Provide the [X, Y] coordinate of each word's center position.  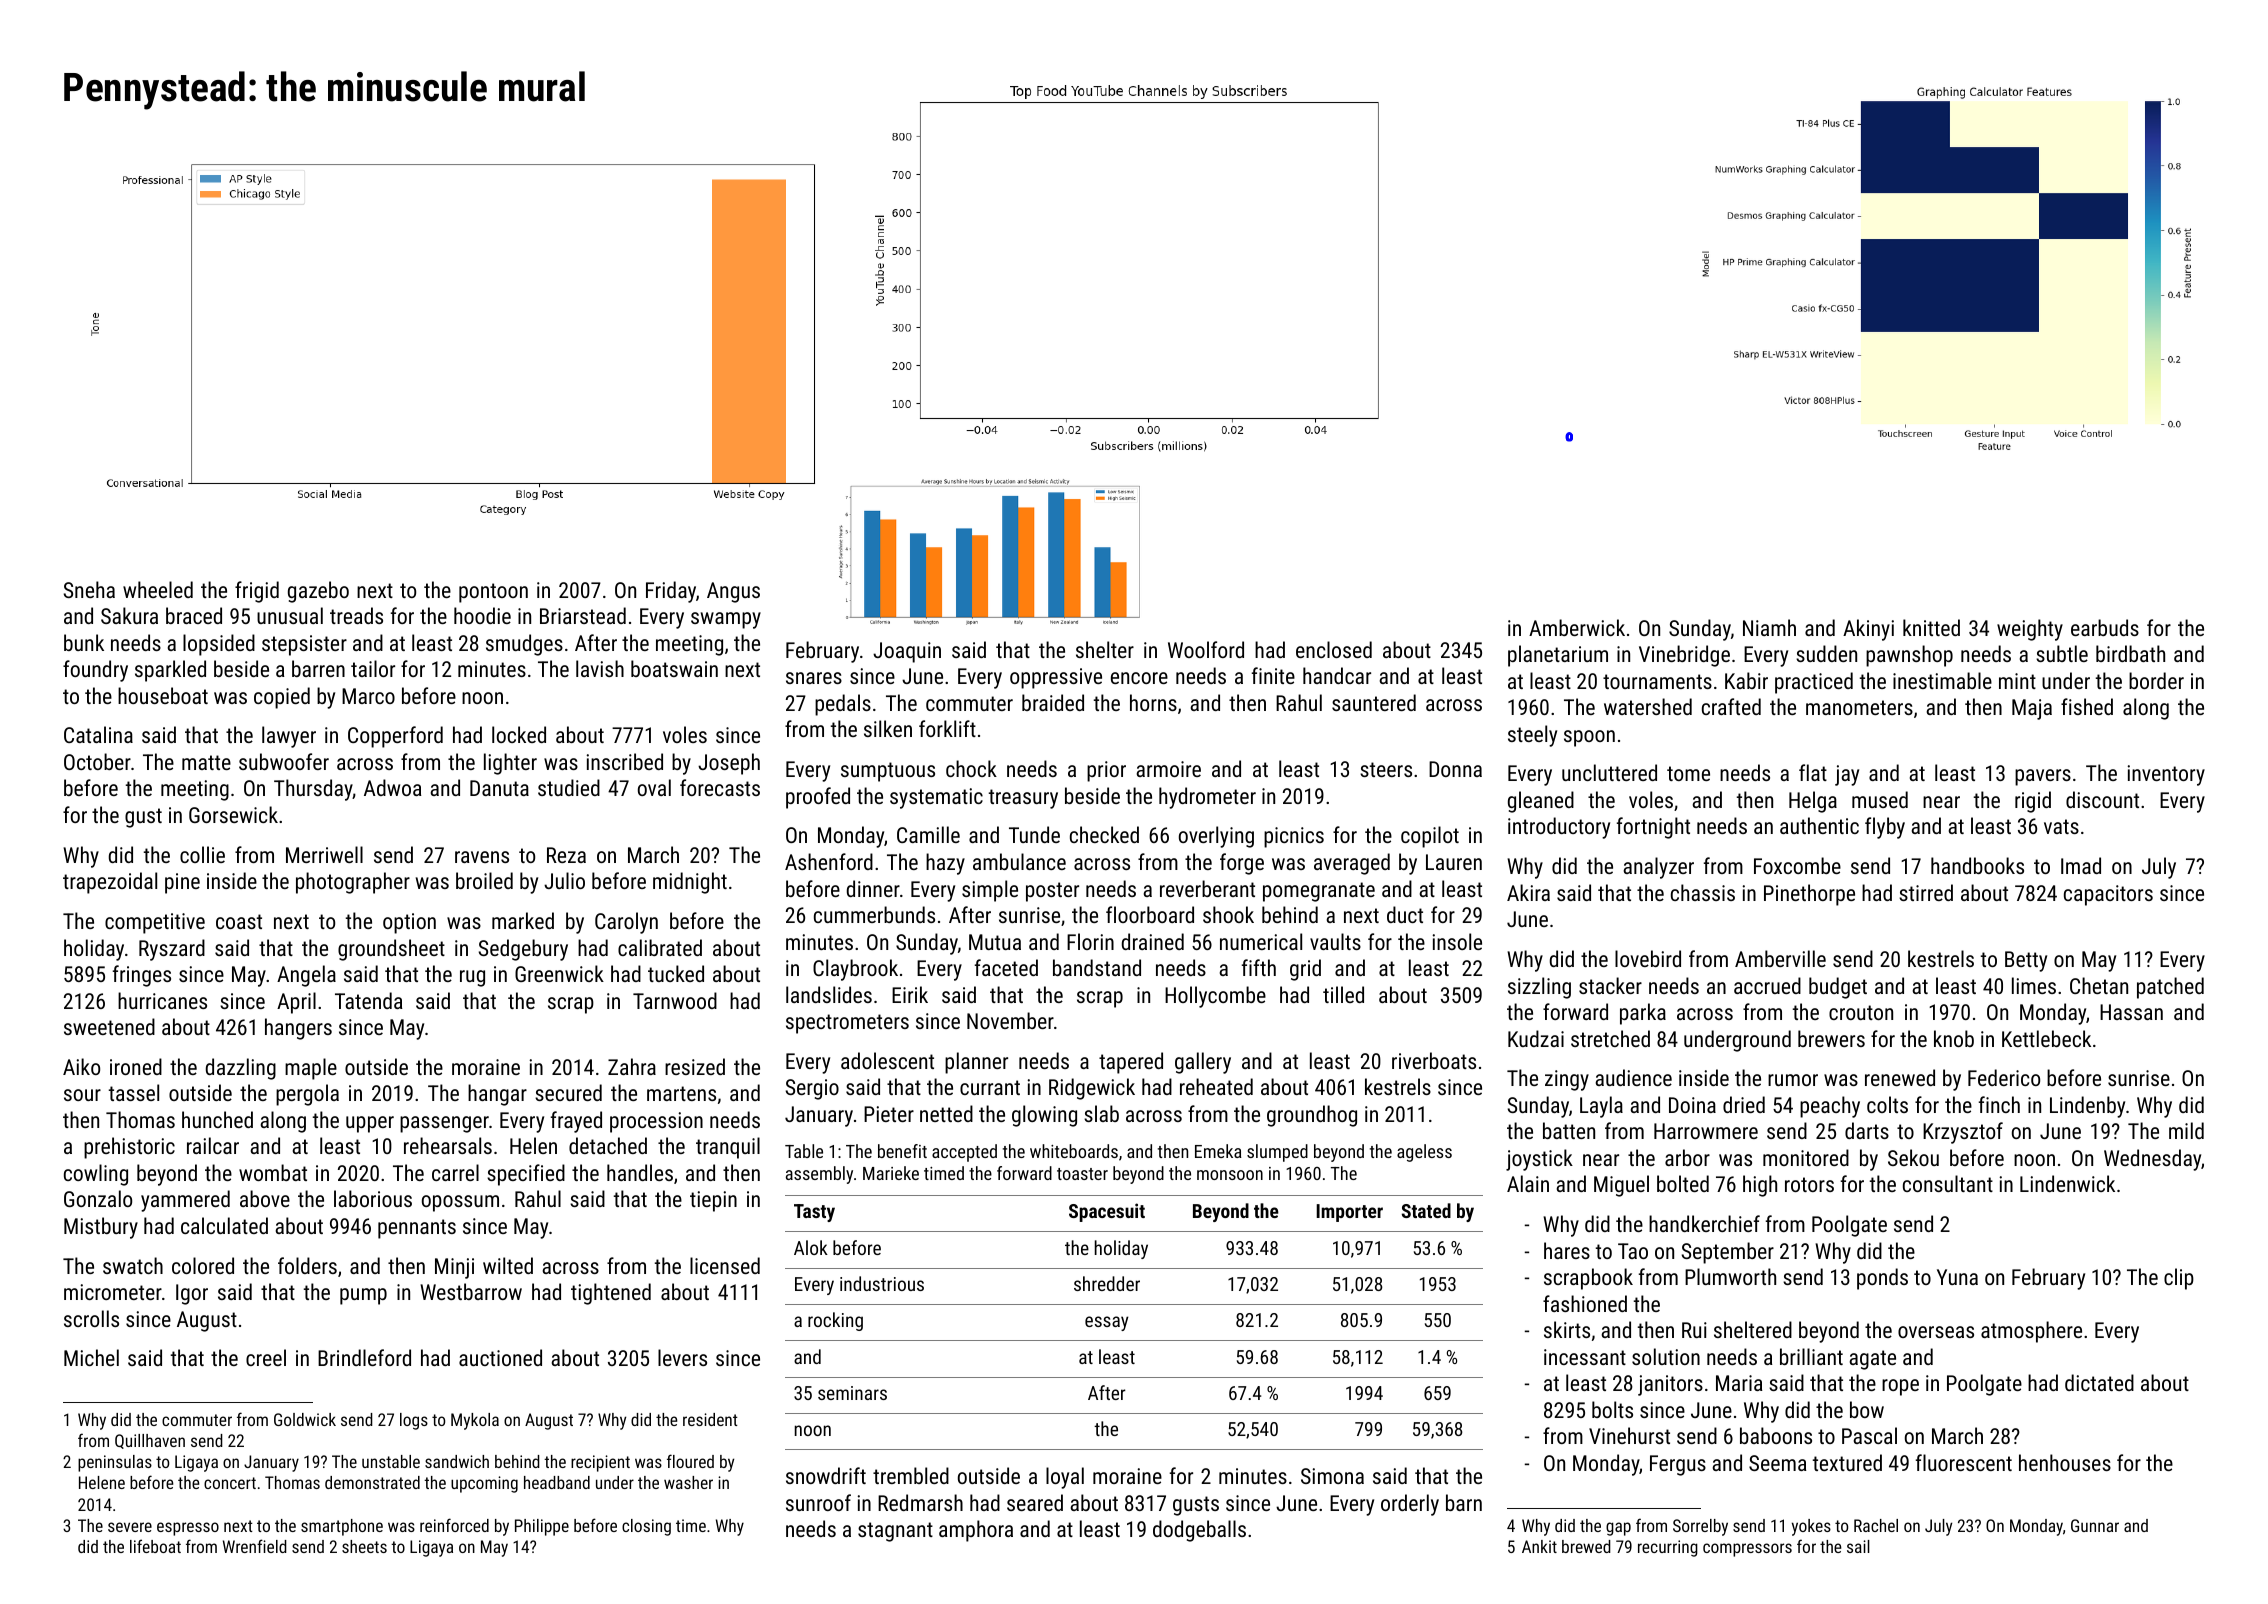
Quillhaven [150, 1441]
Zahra [632, 1066]
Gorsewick [233, 814]
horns [1153, 702]
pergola [307, 1095]
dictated [2099, 1382]
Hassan [2131, 1012]
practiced [1814, 683]
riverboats [1434, 1060]
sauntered [1374, 702]
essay [1107, 1323]
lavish [600, 668]
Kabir [1746, 680]
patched [2170, 988]
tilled [1343, 994]
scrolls [91, 1318]
